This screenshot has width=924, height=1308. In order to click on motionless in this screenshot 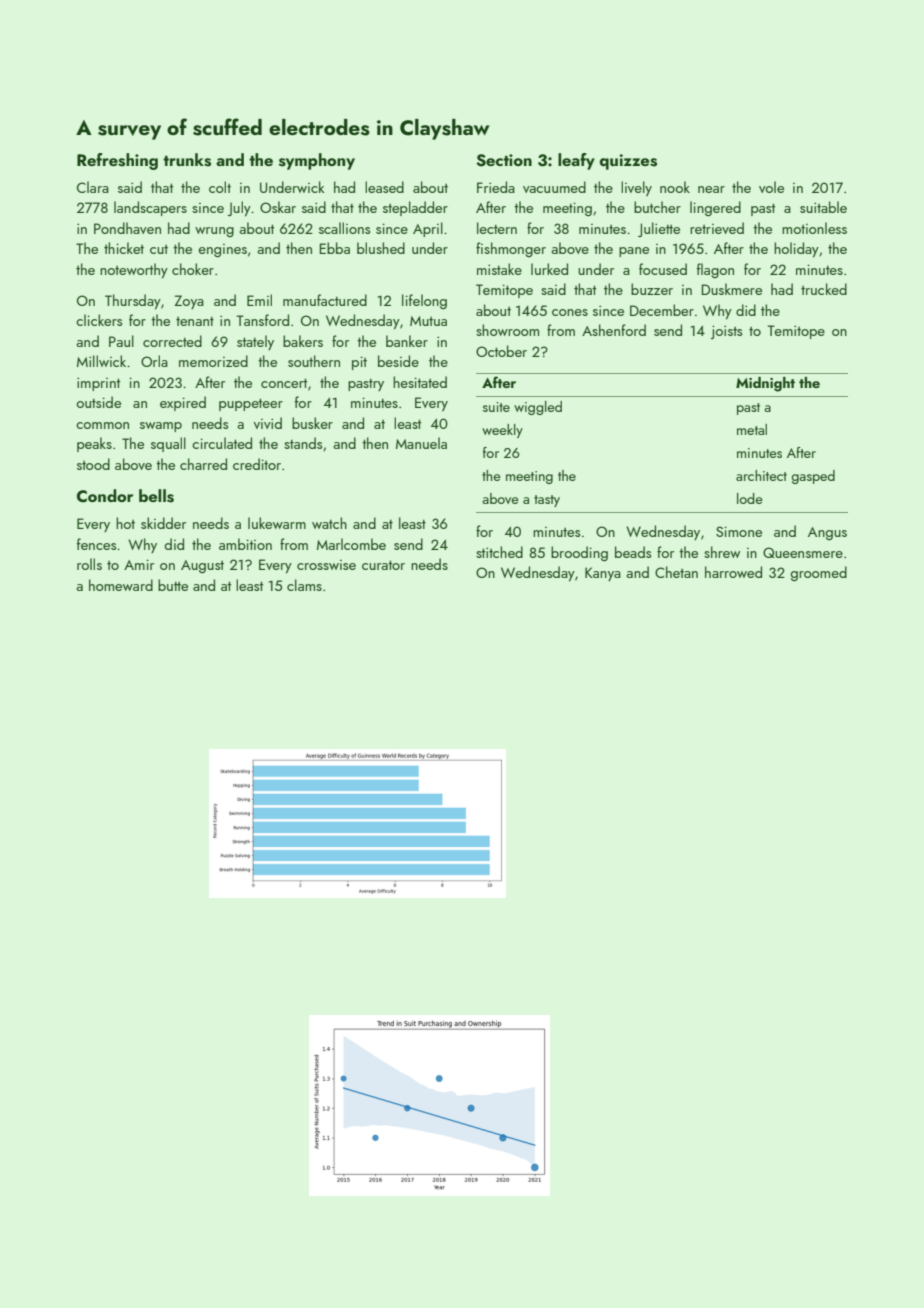, I will do `click(814, 228)`.
